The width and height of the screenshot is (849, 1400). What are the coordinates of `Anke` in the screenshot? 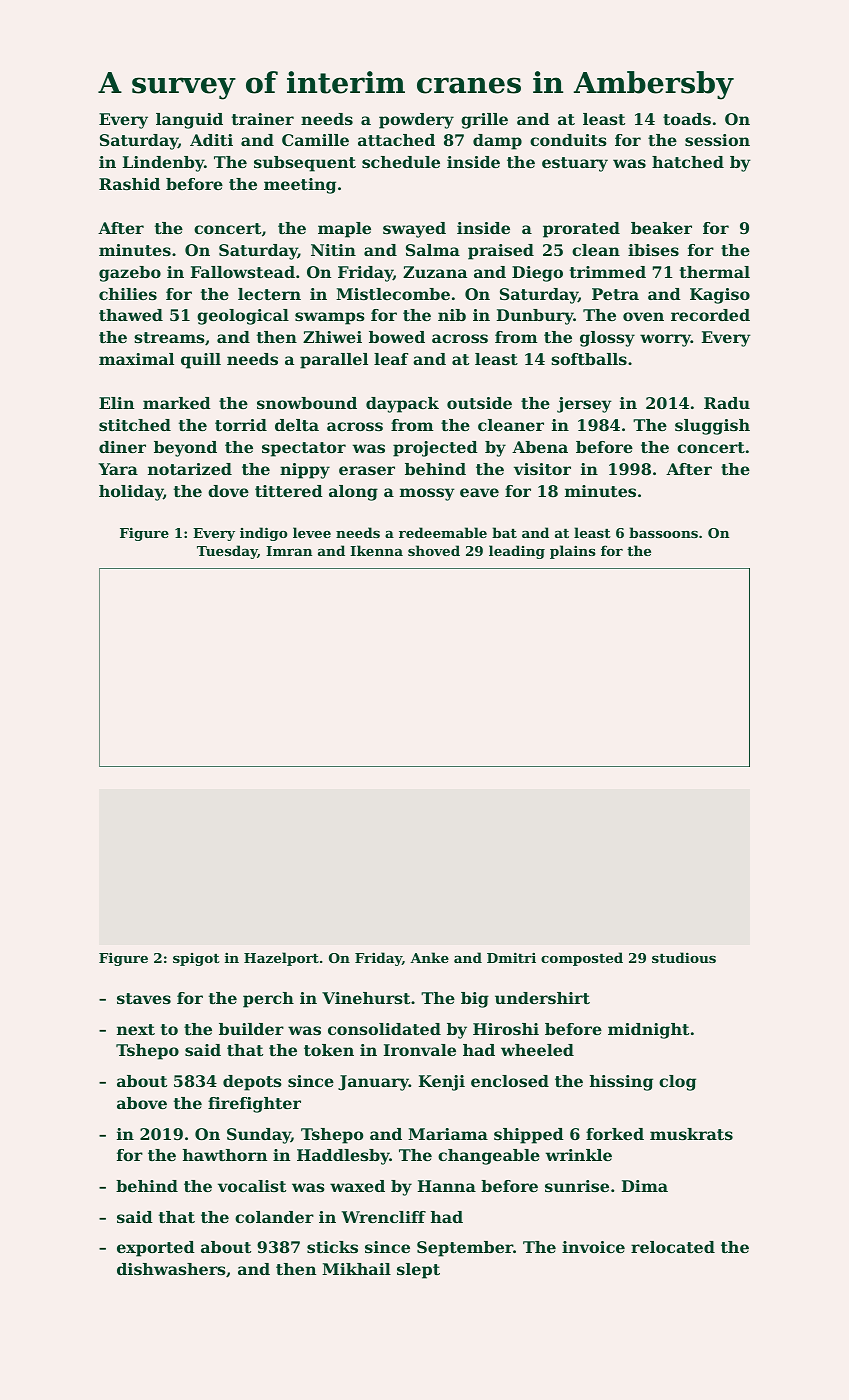 It's located at (429, 957).
